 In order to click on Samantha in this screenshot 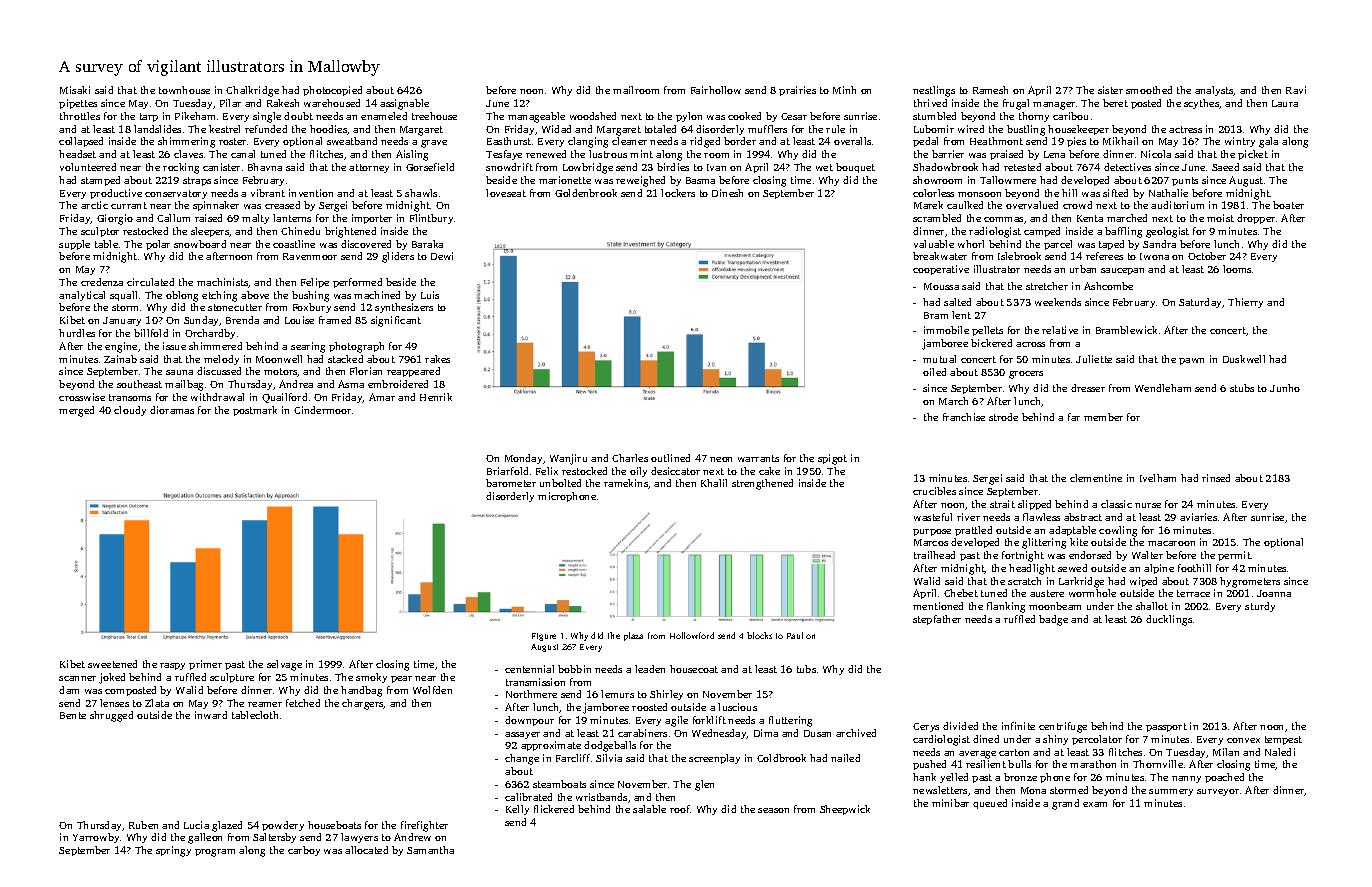, I will do `click(430, 850)`.
